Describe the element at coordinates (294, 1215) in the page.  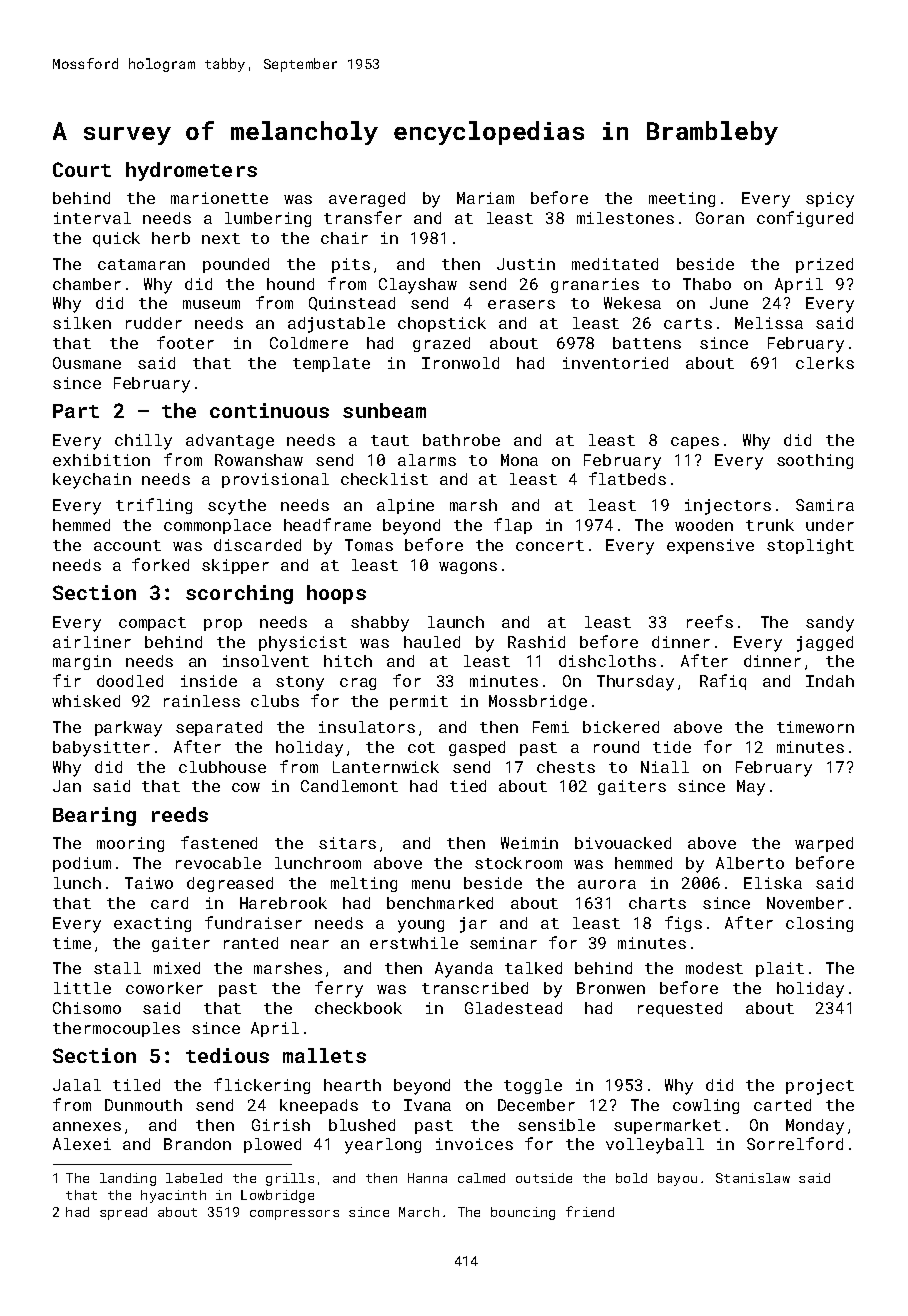
I see `compressors` at that location.
